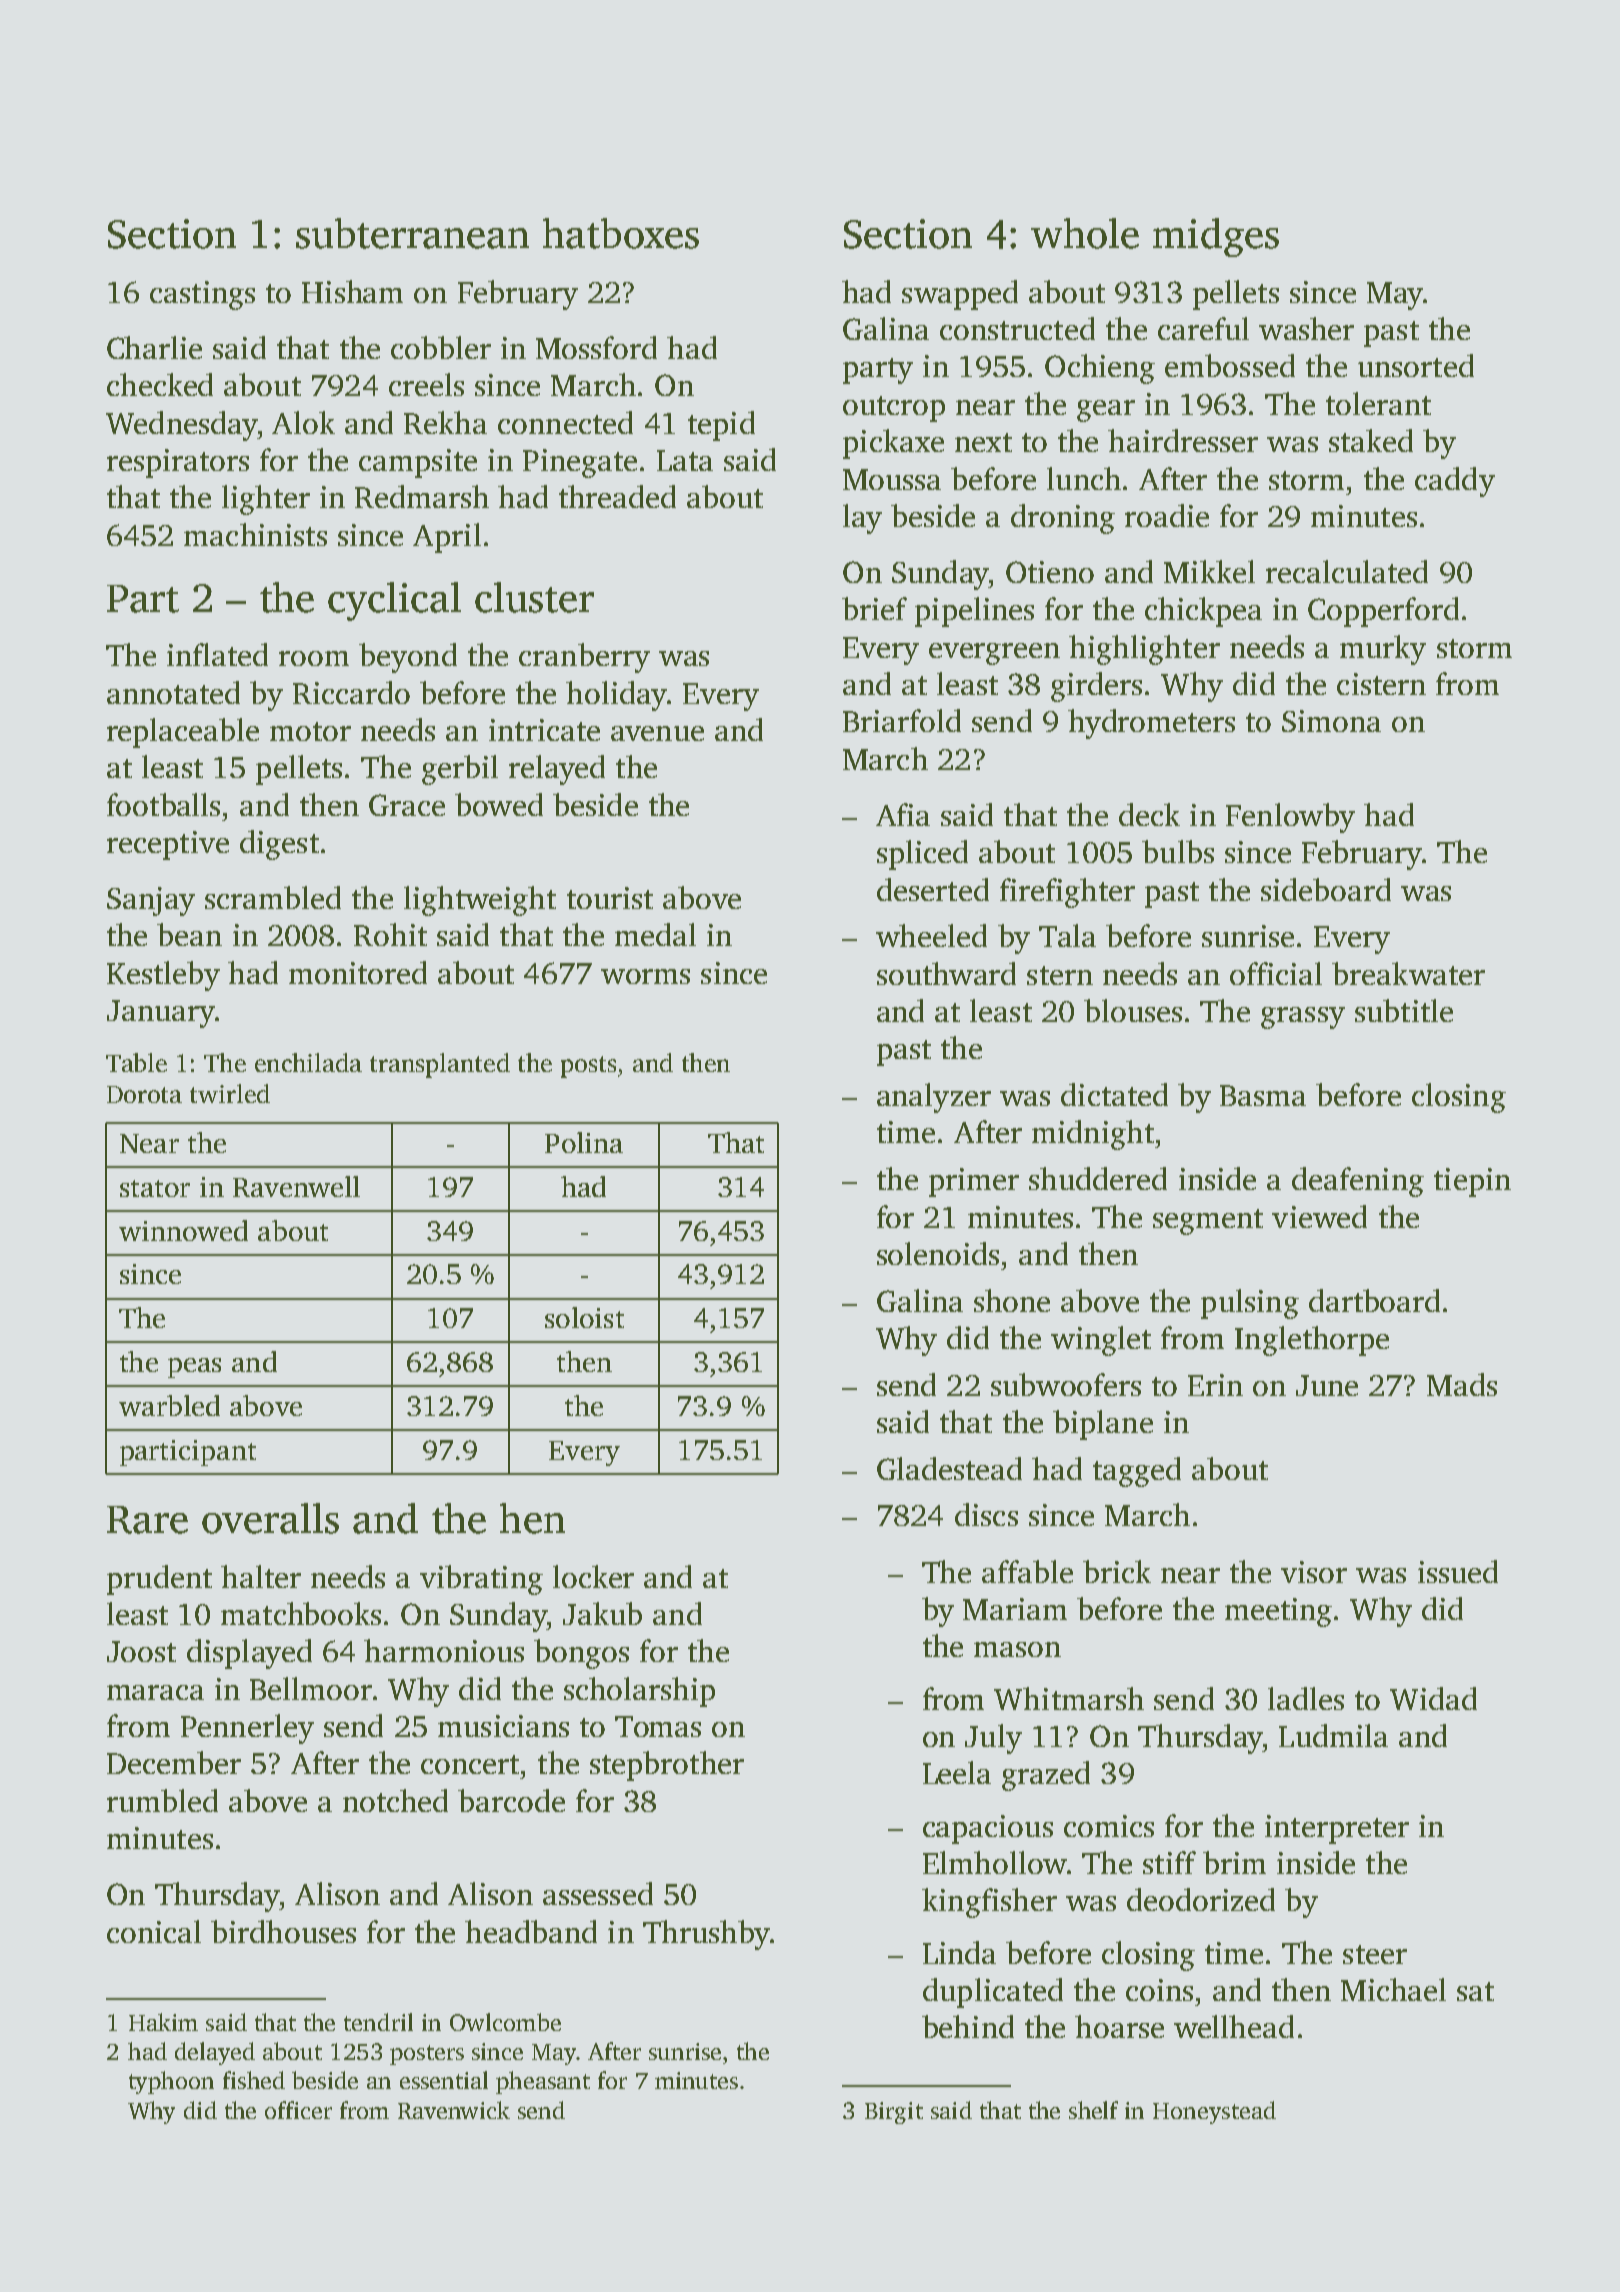 The width and height of the document is (1620, 2292). What do you see at coordinates (1209, 571) in the document?
I see `Mikkel` at bounding box center [1209, 571].
